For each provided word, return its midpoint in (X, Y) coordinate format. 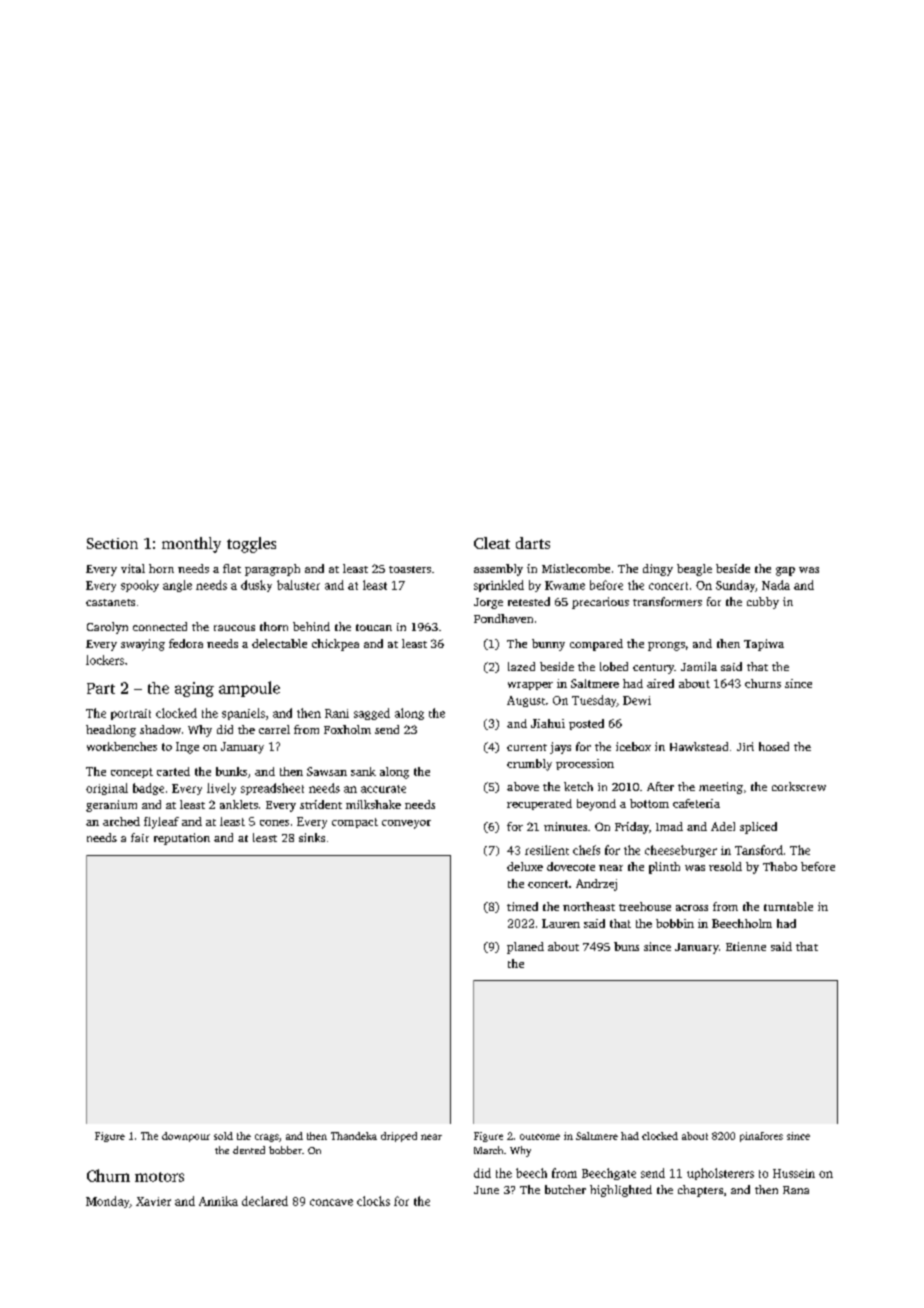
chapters (700, 1191)
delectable (279, 643)
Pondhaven (503, 618)
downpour (186, 1137)
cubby (763, 603)
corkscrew (799, 786)
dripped (399, 1137)
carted (173, 771)
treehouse (645, 906)
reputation (182, 839)
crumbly (529, 765)
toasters (410, 569)
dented (249, 1150)
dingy (658, 570)
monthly (191, 545)
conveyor (406, 824)
